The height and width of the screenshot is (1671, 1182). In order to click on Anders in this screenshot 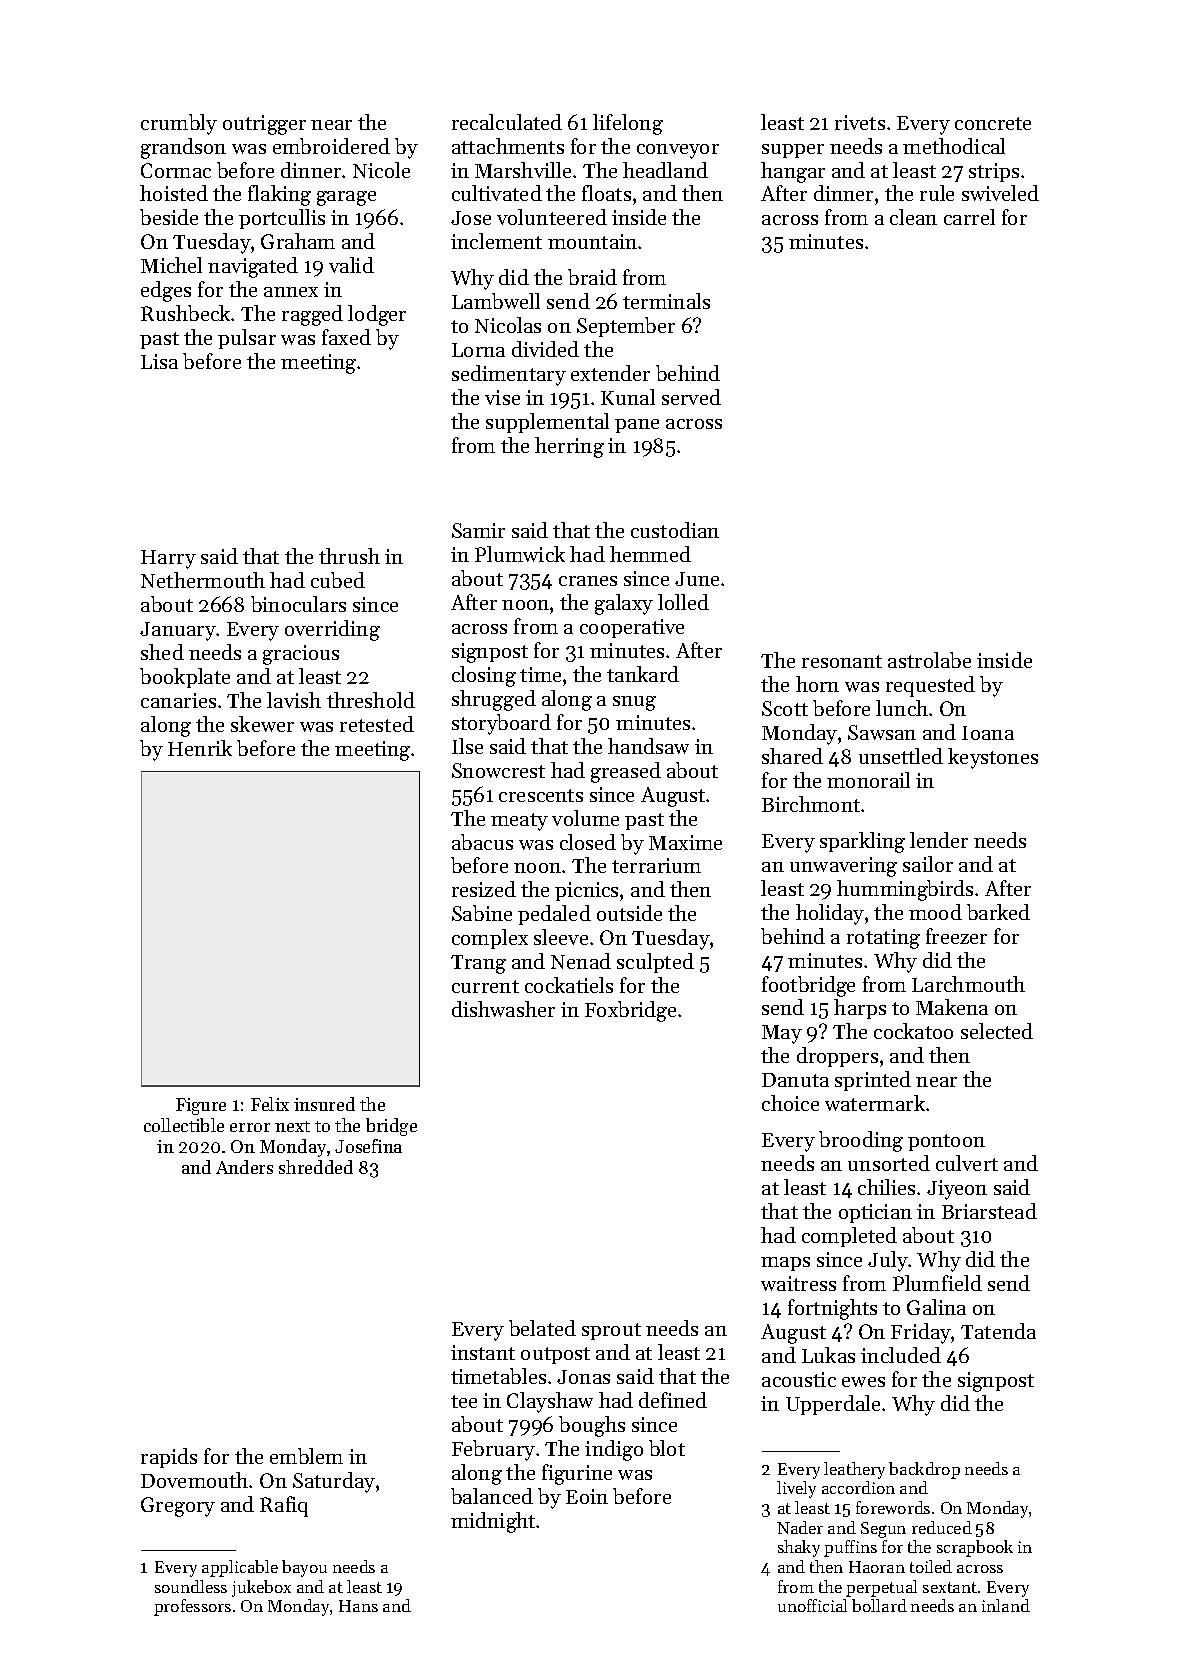, I will do `click(244, 1167)`.
